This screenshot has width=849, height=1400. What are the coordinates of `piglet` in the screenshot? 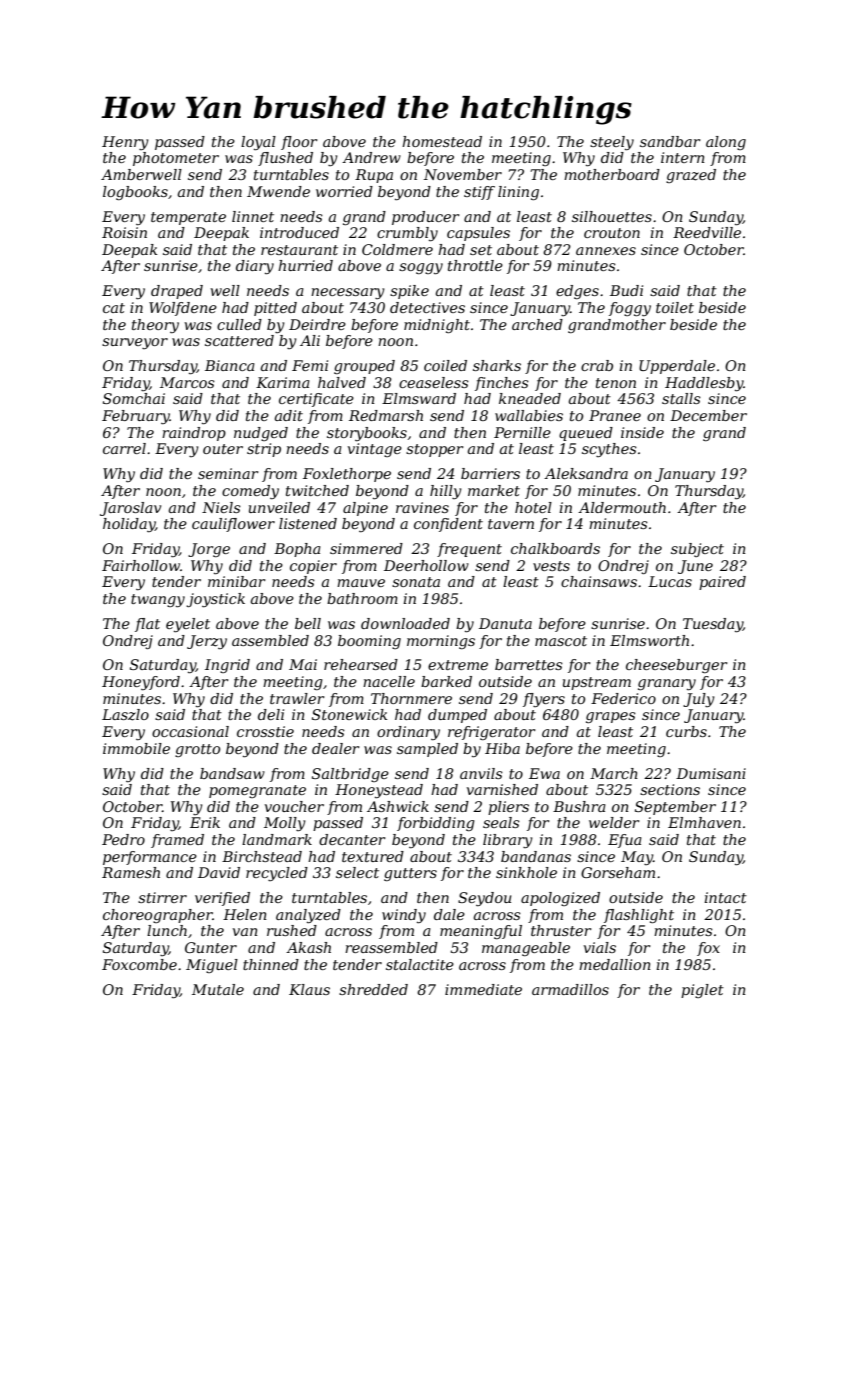 It's located at (702, 991).
